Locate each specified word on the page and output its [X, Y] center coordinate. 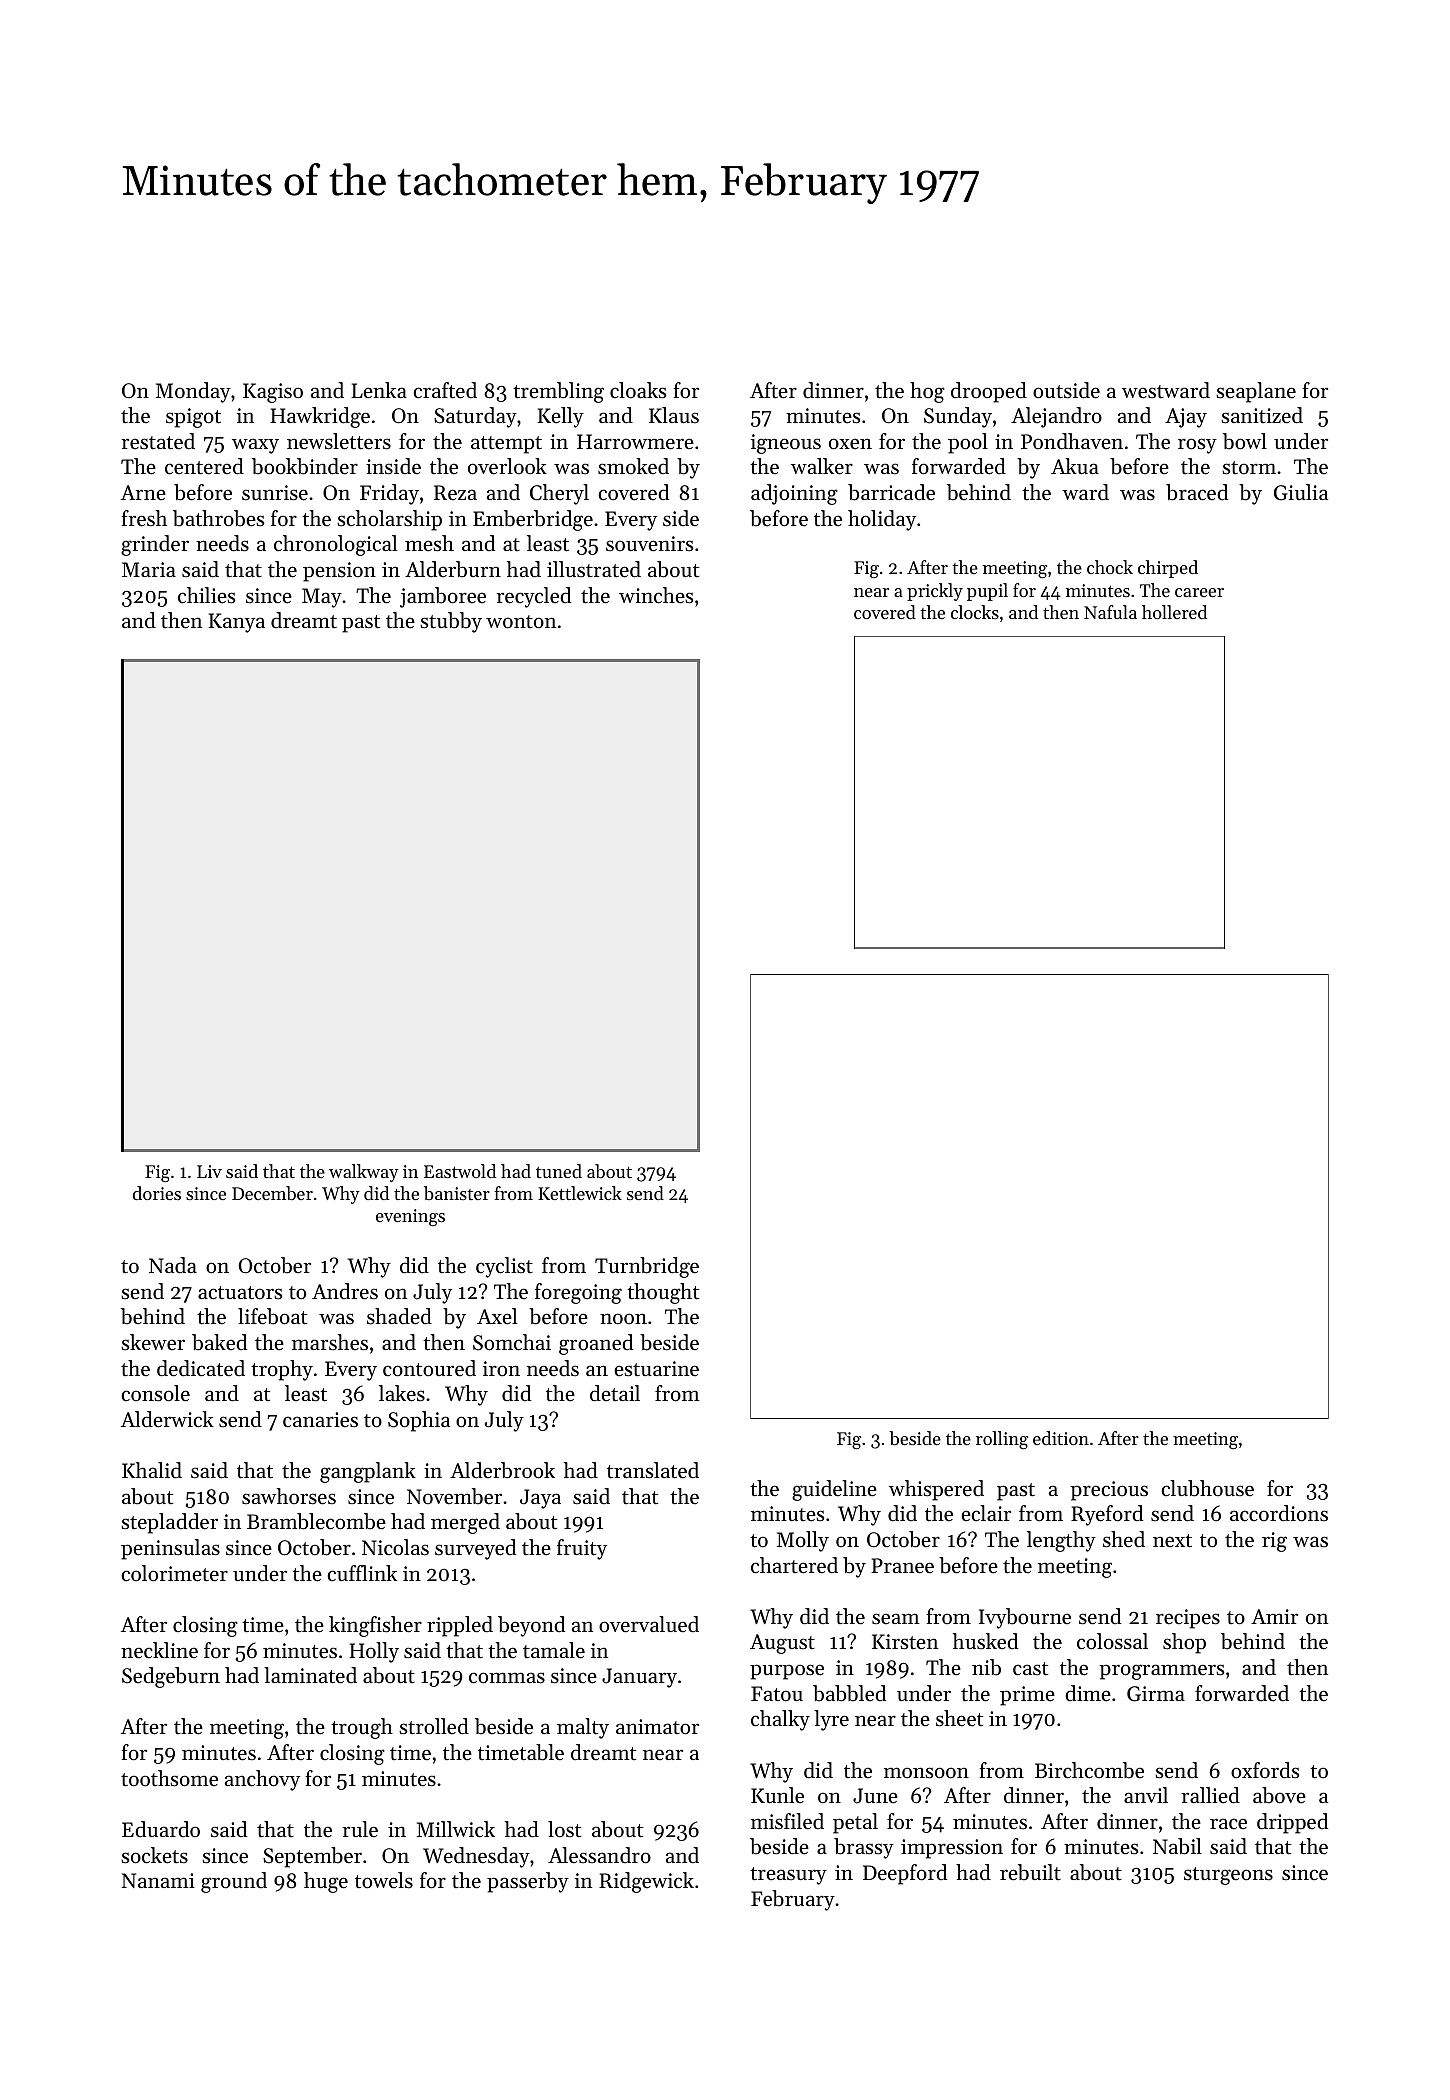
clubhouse [1207, 1488]
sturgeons [1228, 1876]
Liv [209, 1171]
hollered [1174, 612]
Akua [1075, 466]
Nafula [1110, 612]
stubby [451, 622]
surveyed [475, 1549]
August [782, 1644]
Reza [455, 493]
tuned [559, 1171]
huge [326, 1882]
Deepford [905, 1874]
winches [656, 595]
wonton [521, 622]
